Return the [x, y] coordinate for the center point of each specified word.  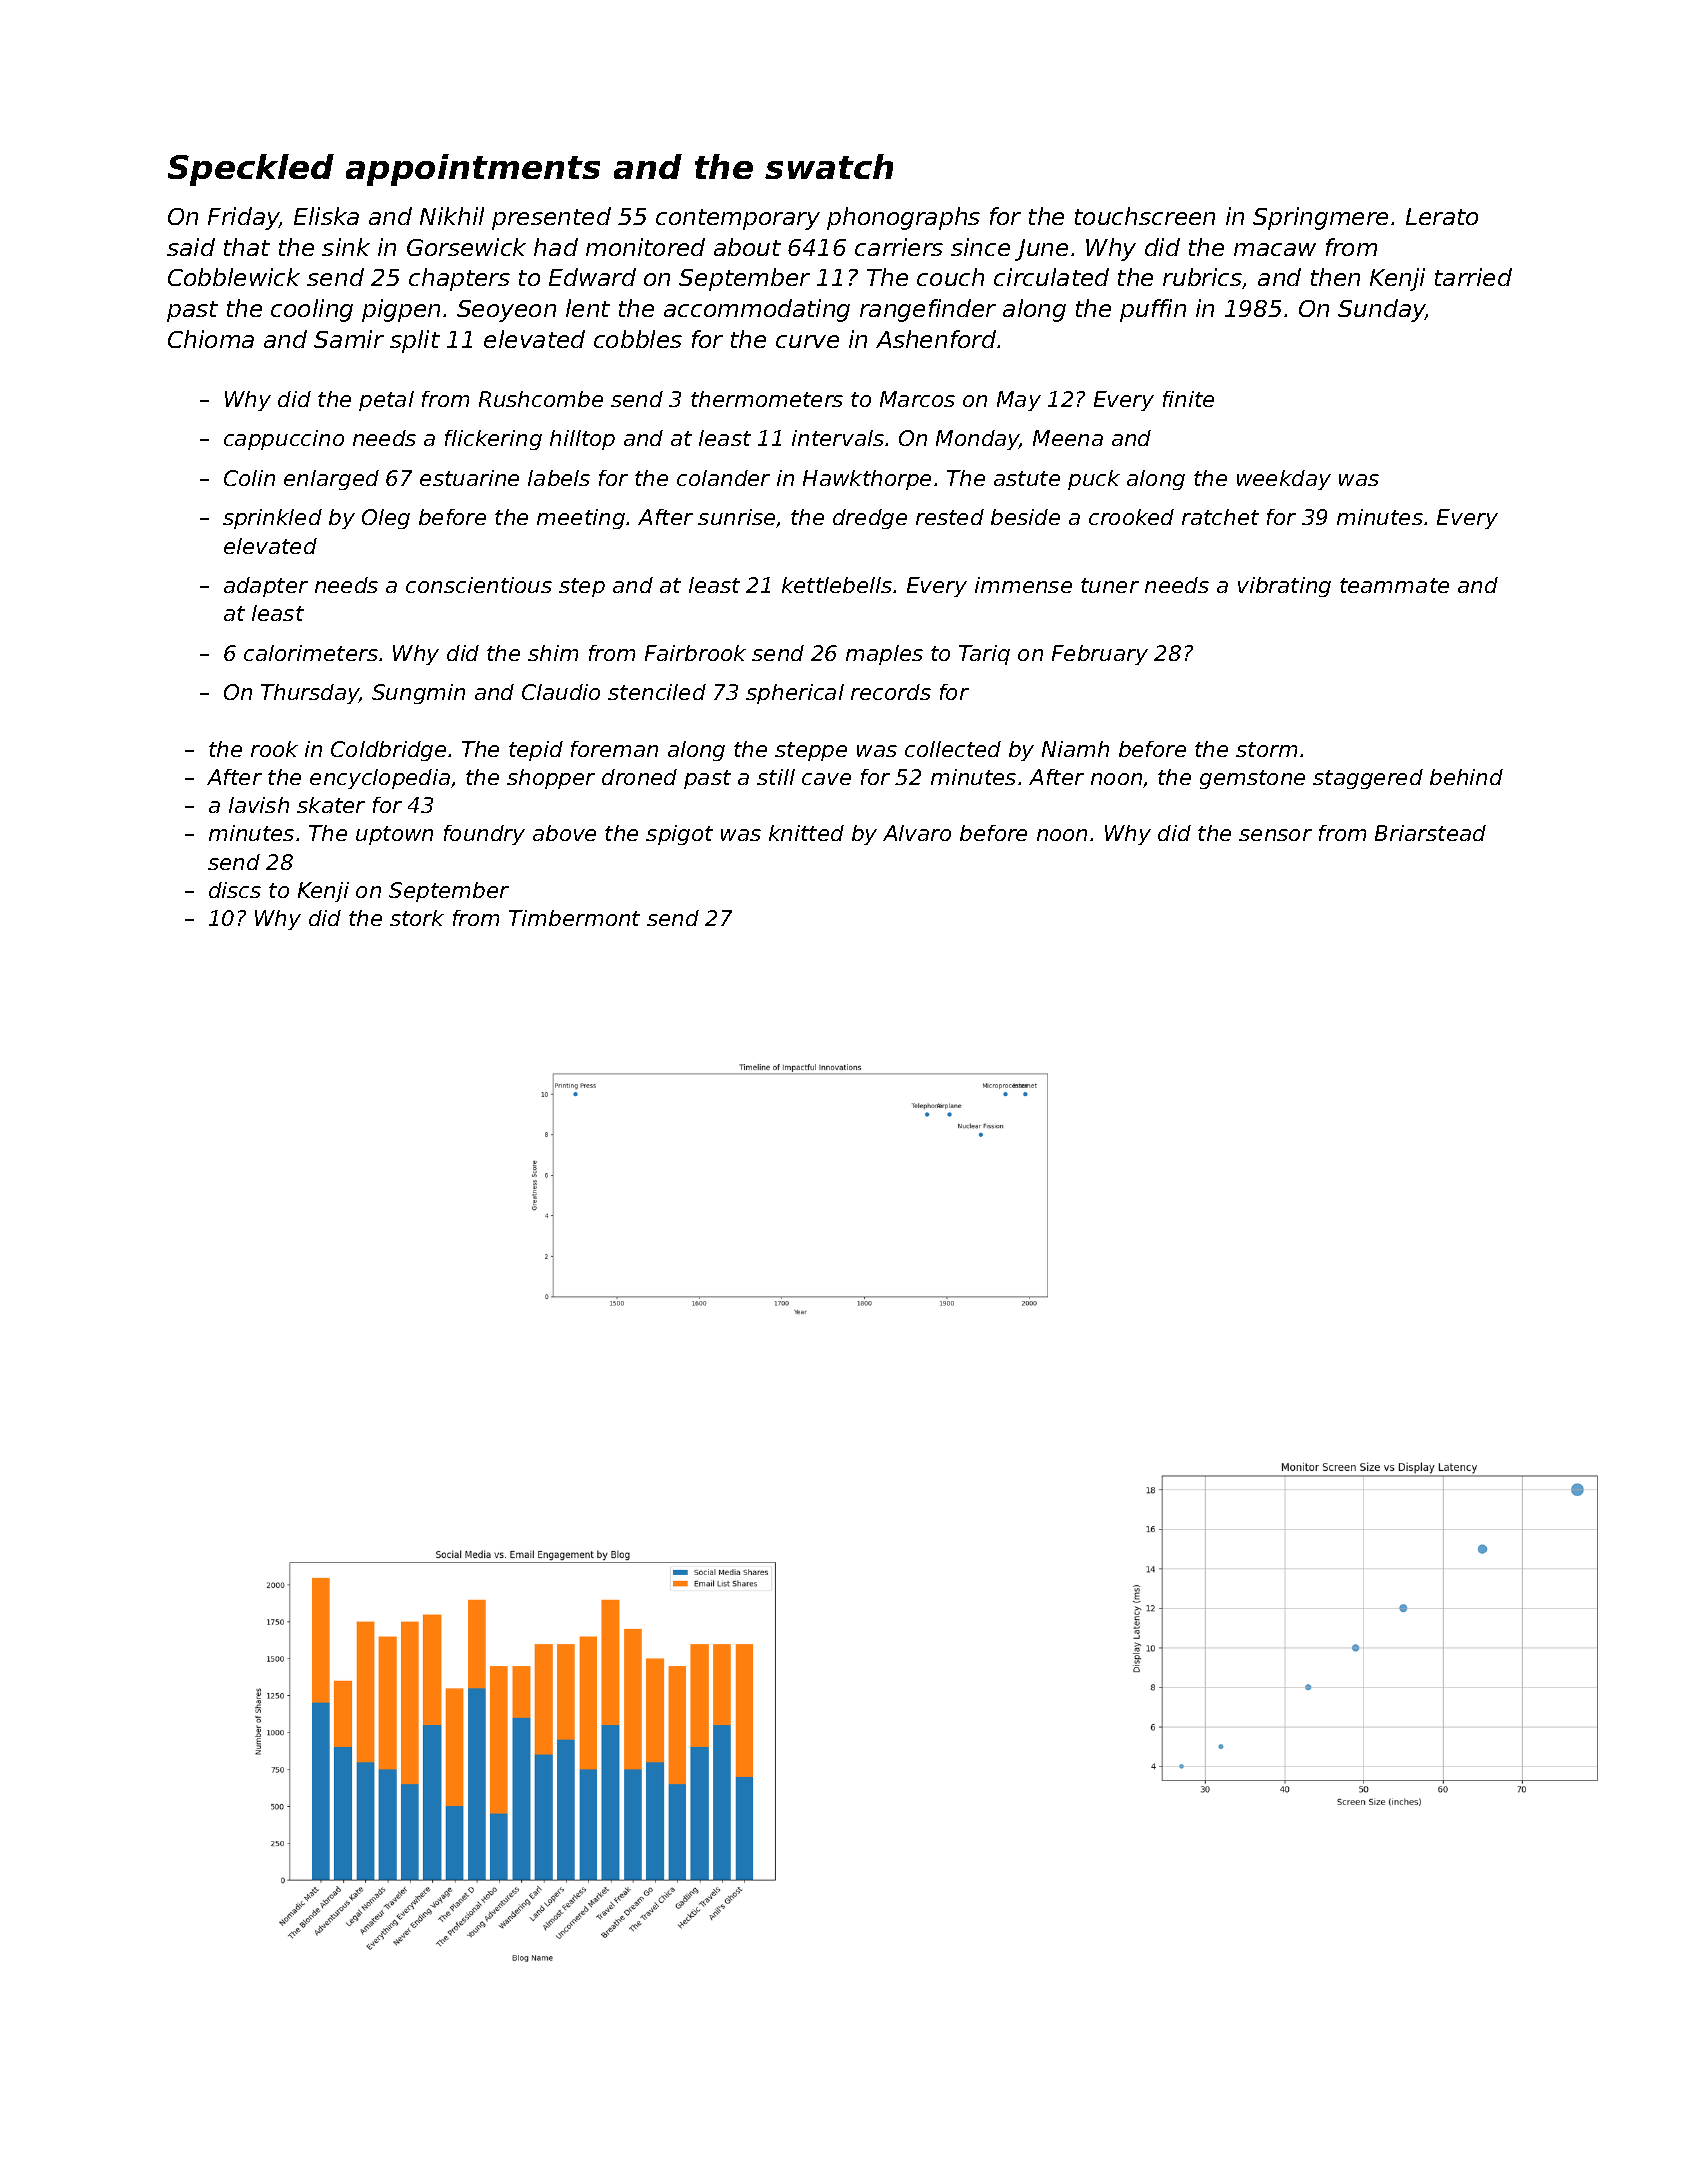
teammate [1394, 585]
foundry [484, 835]
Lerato [1442, 216]
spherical [795, 694]
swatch [829, 166]
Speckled [251, 170]
